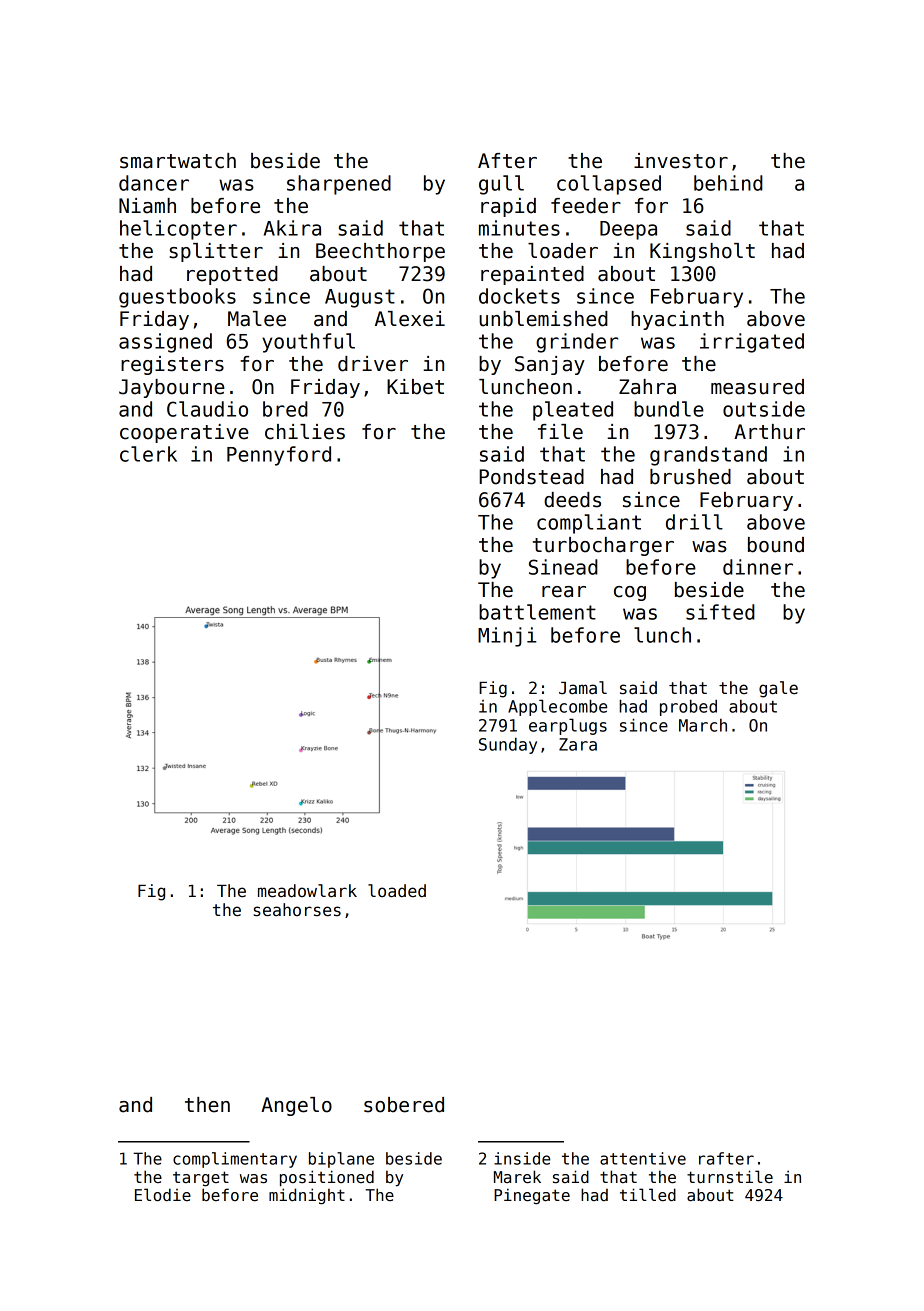 The width and height of the document is (924, 1311). I want to click on sharpened, so click(339, 185).
